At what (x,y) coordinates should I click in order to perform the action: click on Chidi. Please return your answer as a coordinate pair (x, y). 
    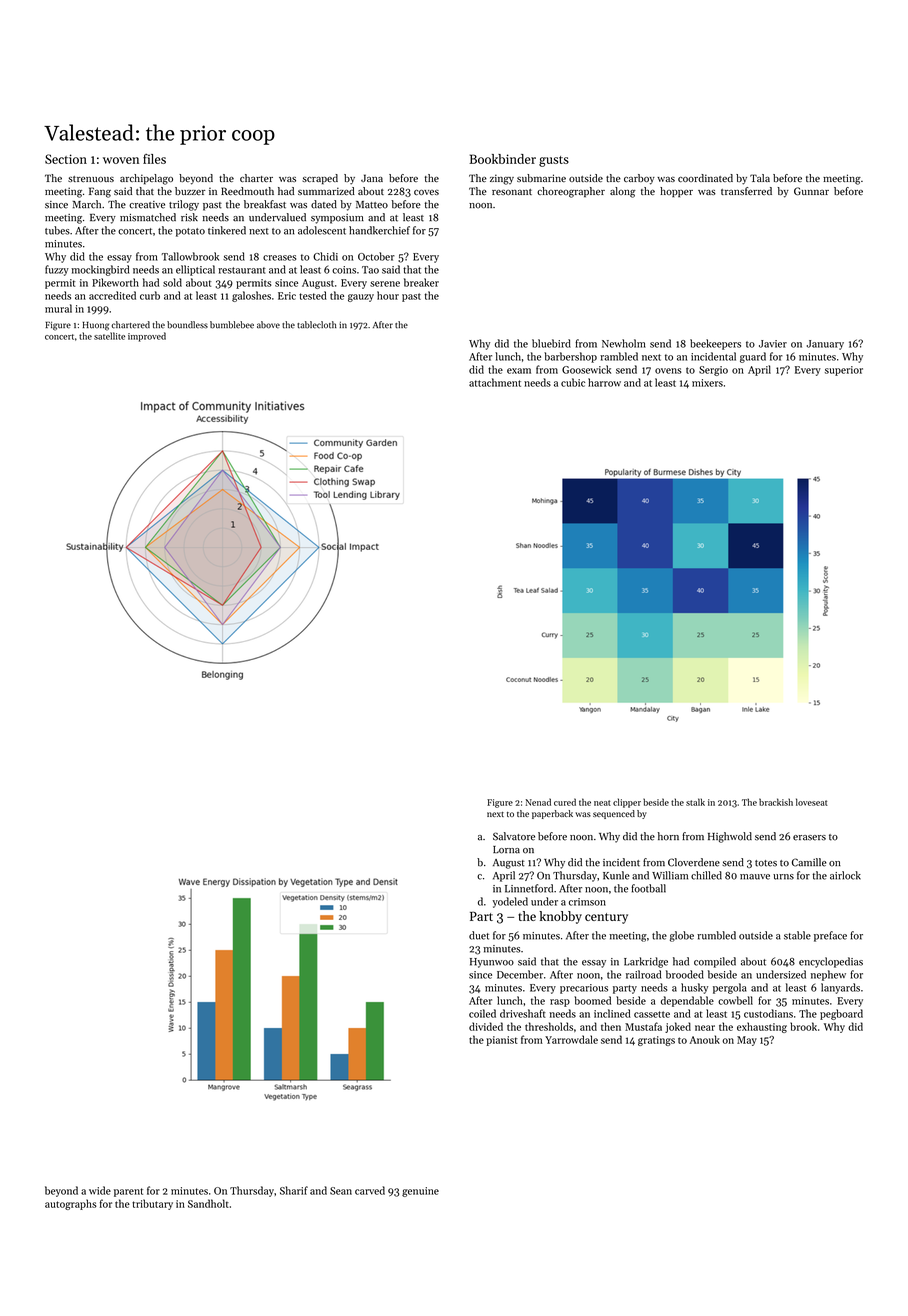
    Looking at the image, I should click on (325, 256).
